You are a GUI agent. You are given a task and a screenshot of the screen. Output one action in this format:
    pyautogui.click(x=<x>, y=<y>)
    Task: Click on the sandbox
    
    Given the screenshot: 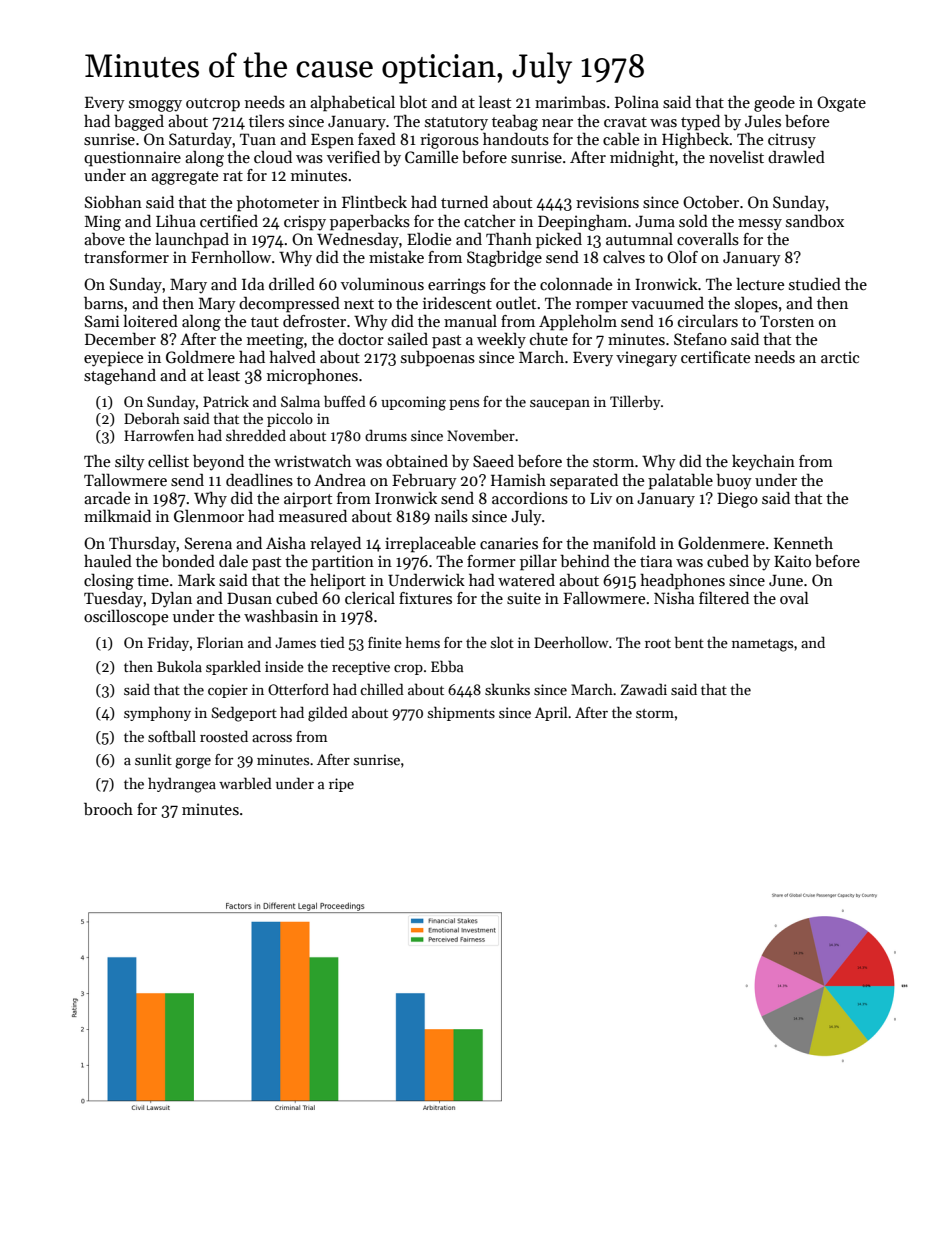 What is the action you would take?
    pyautogui.click(x=815, y=221)
